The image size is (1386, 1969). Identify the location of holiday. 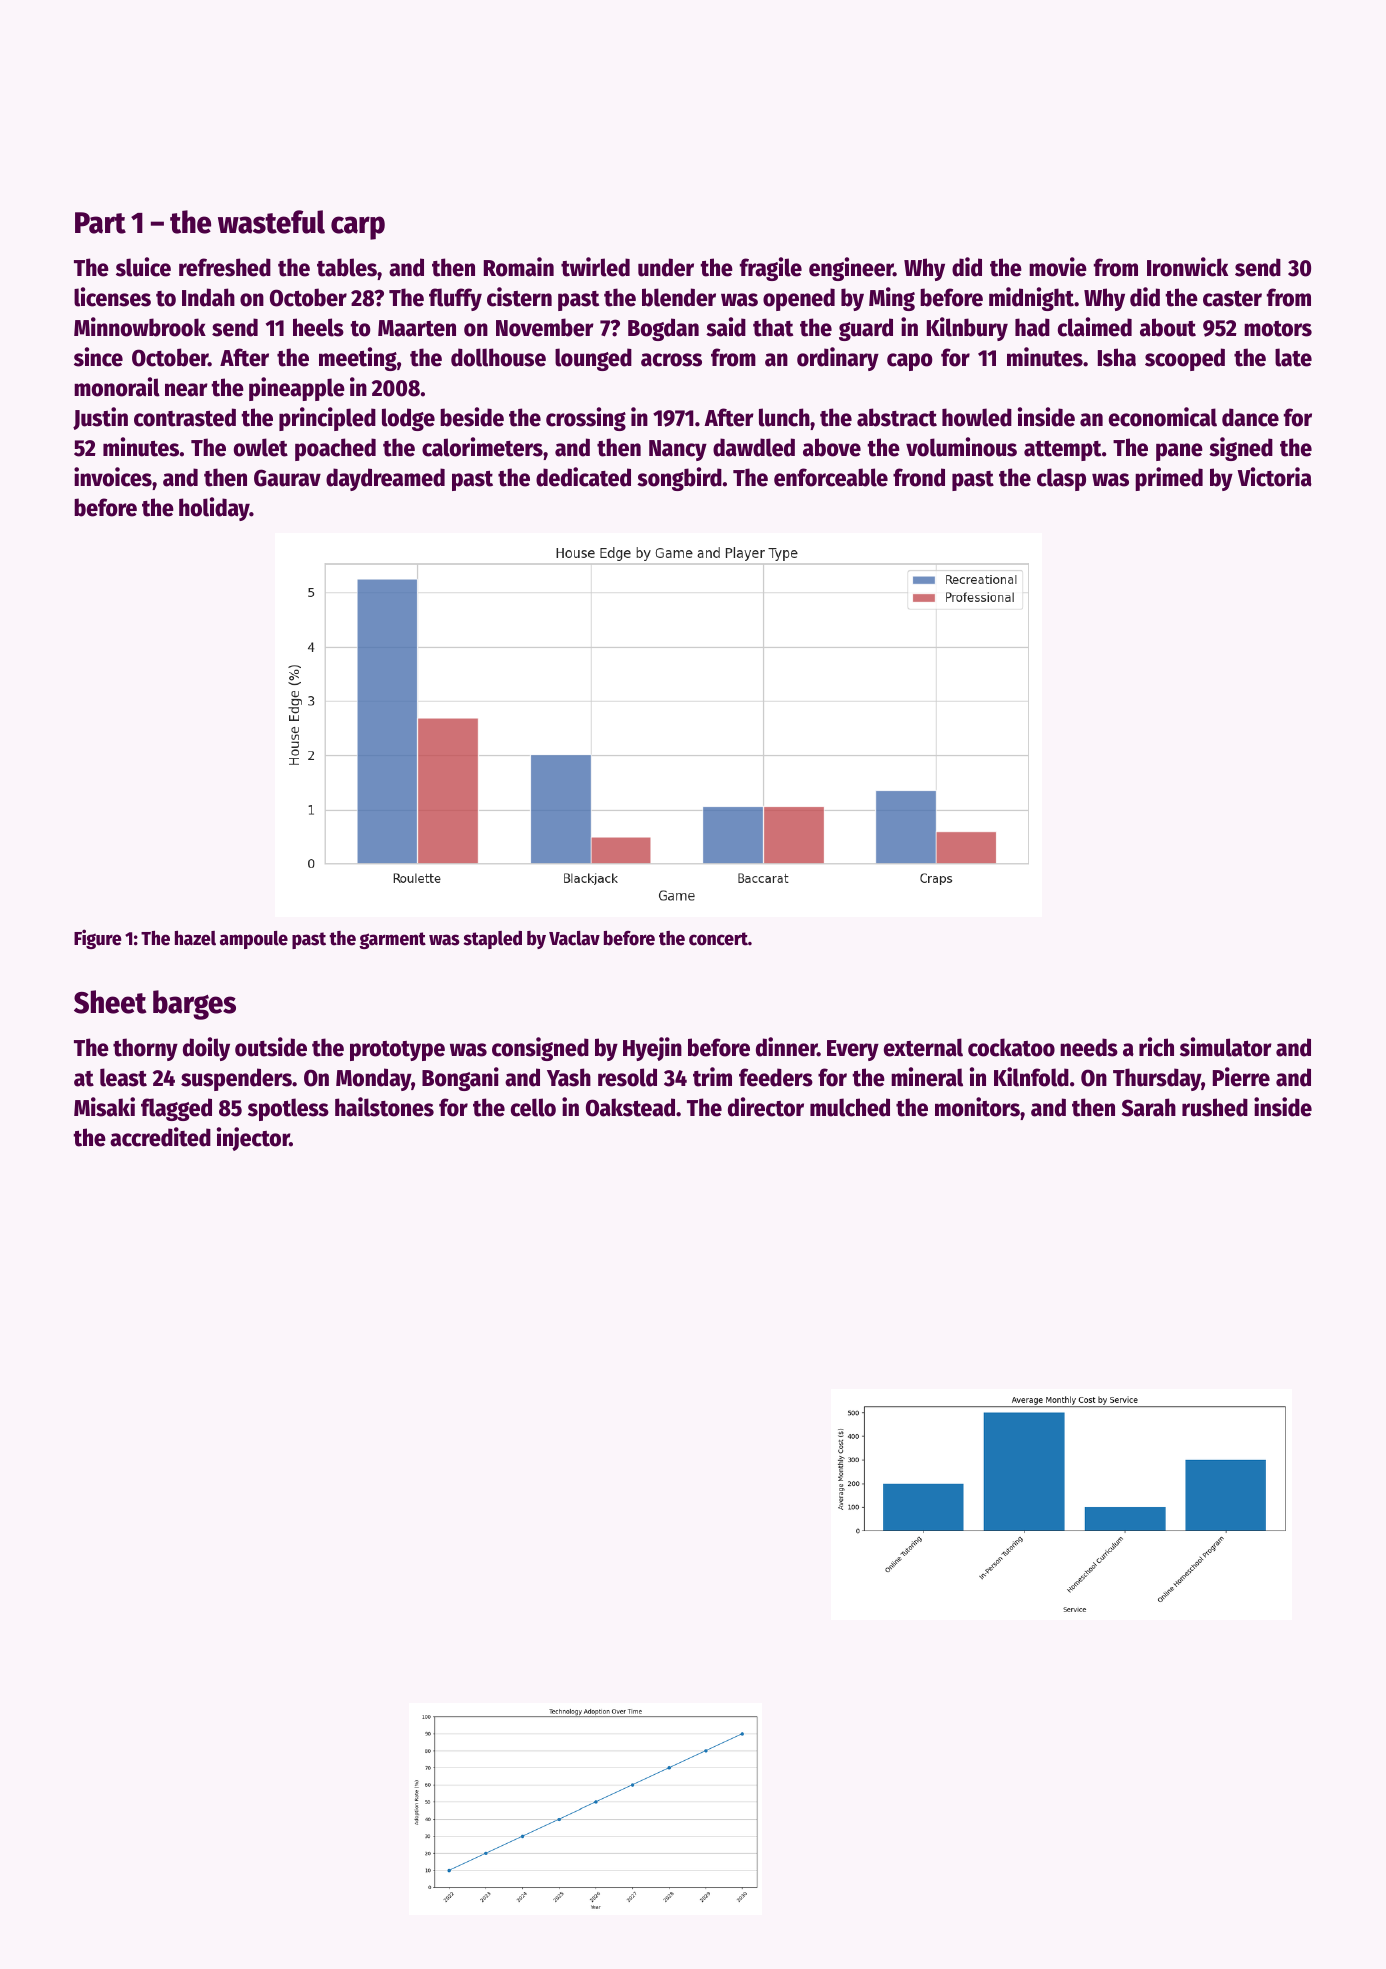
(214, 509).
